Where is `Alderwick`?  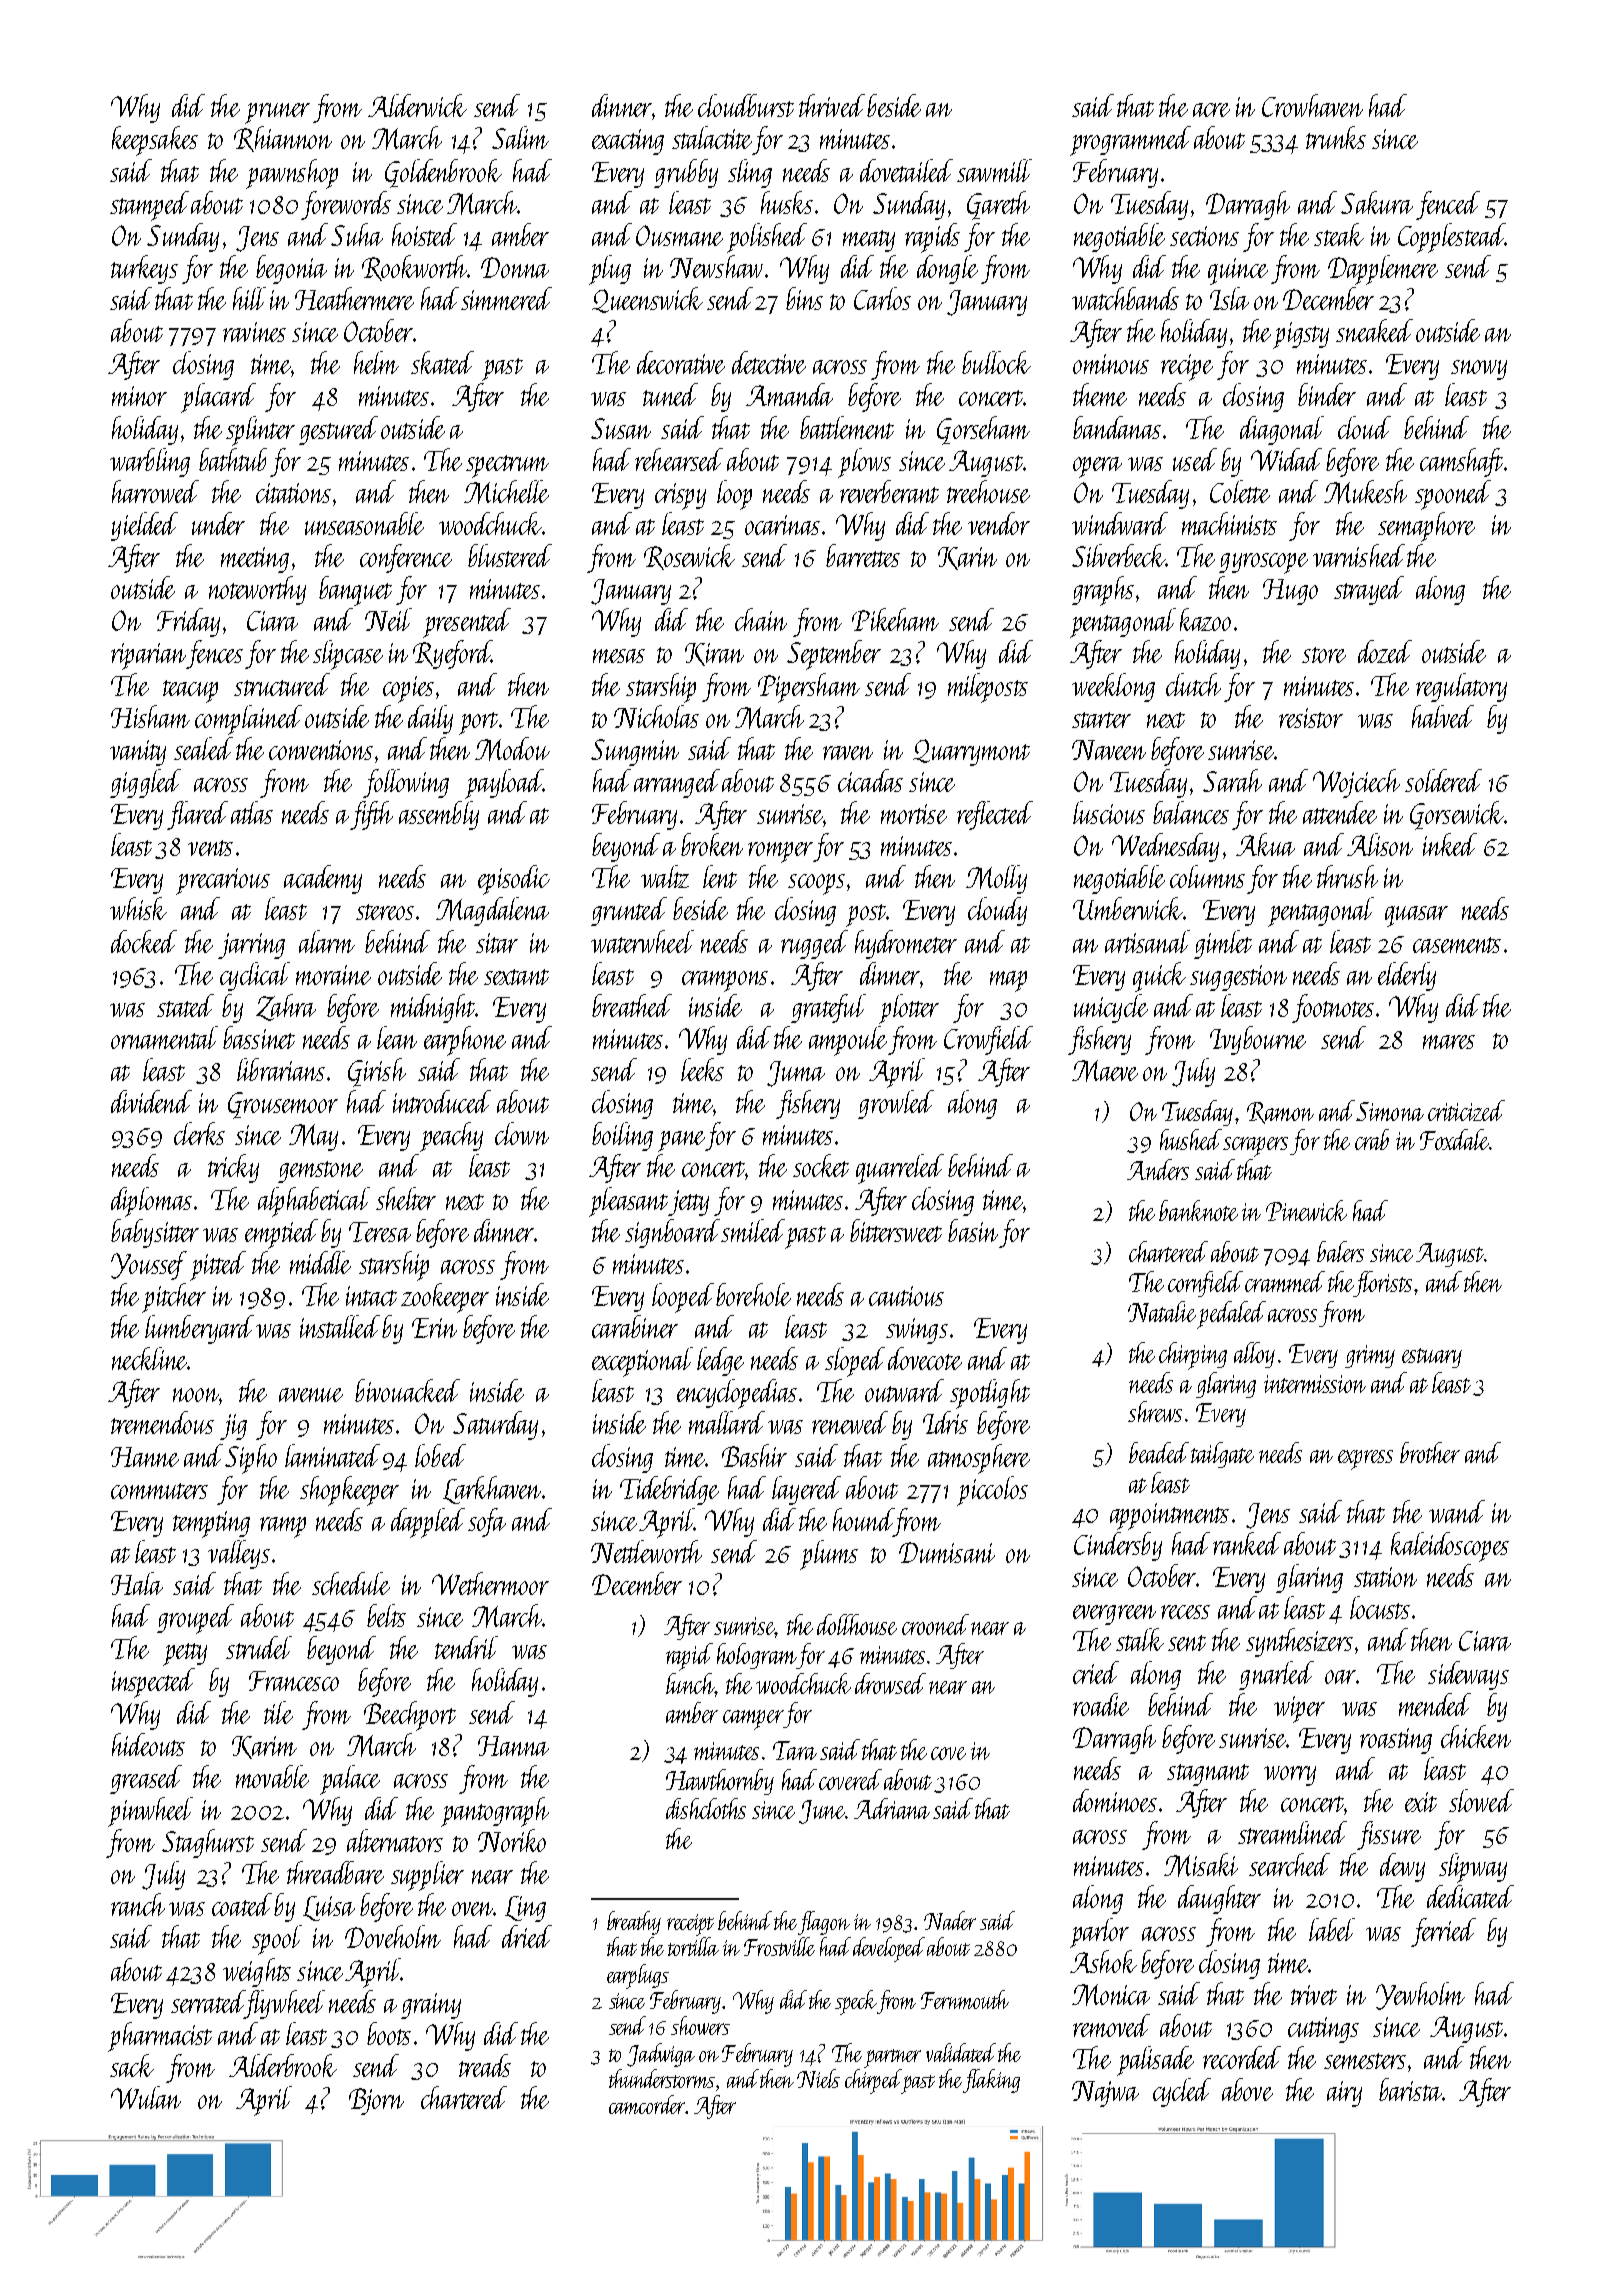 Alderwick is located at coordinates (417, 105).
